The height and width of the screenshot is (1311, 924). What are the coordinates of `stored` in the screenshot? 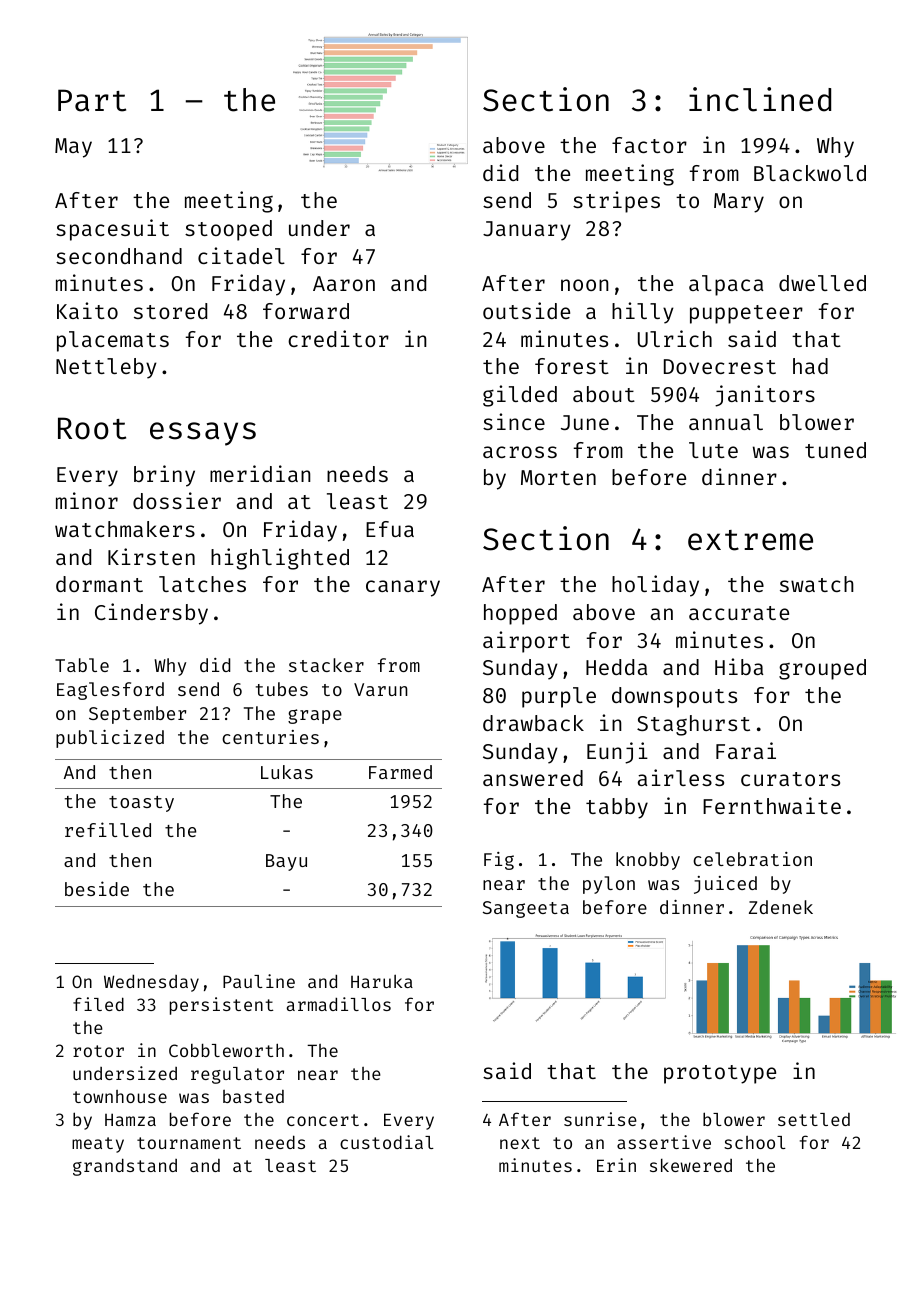 It's located at (170, 311).
